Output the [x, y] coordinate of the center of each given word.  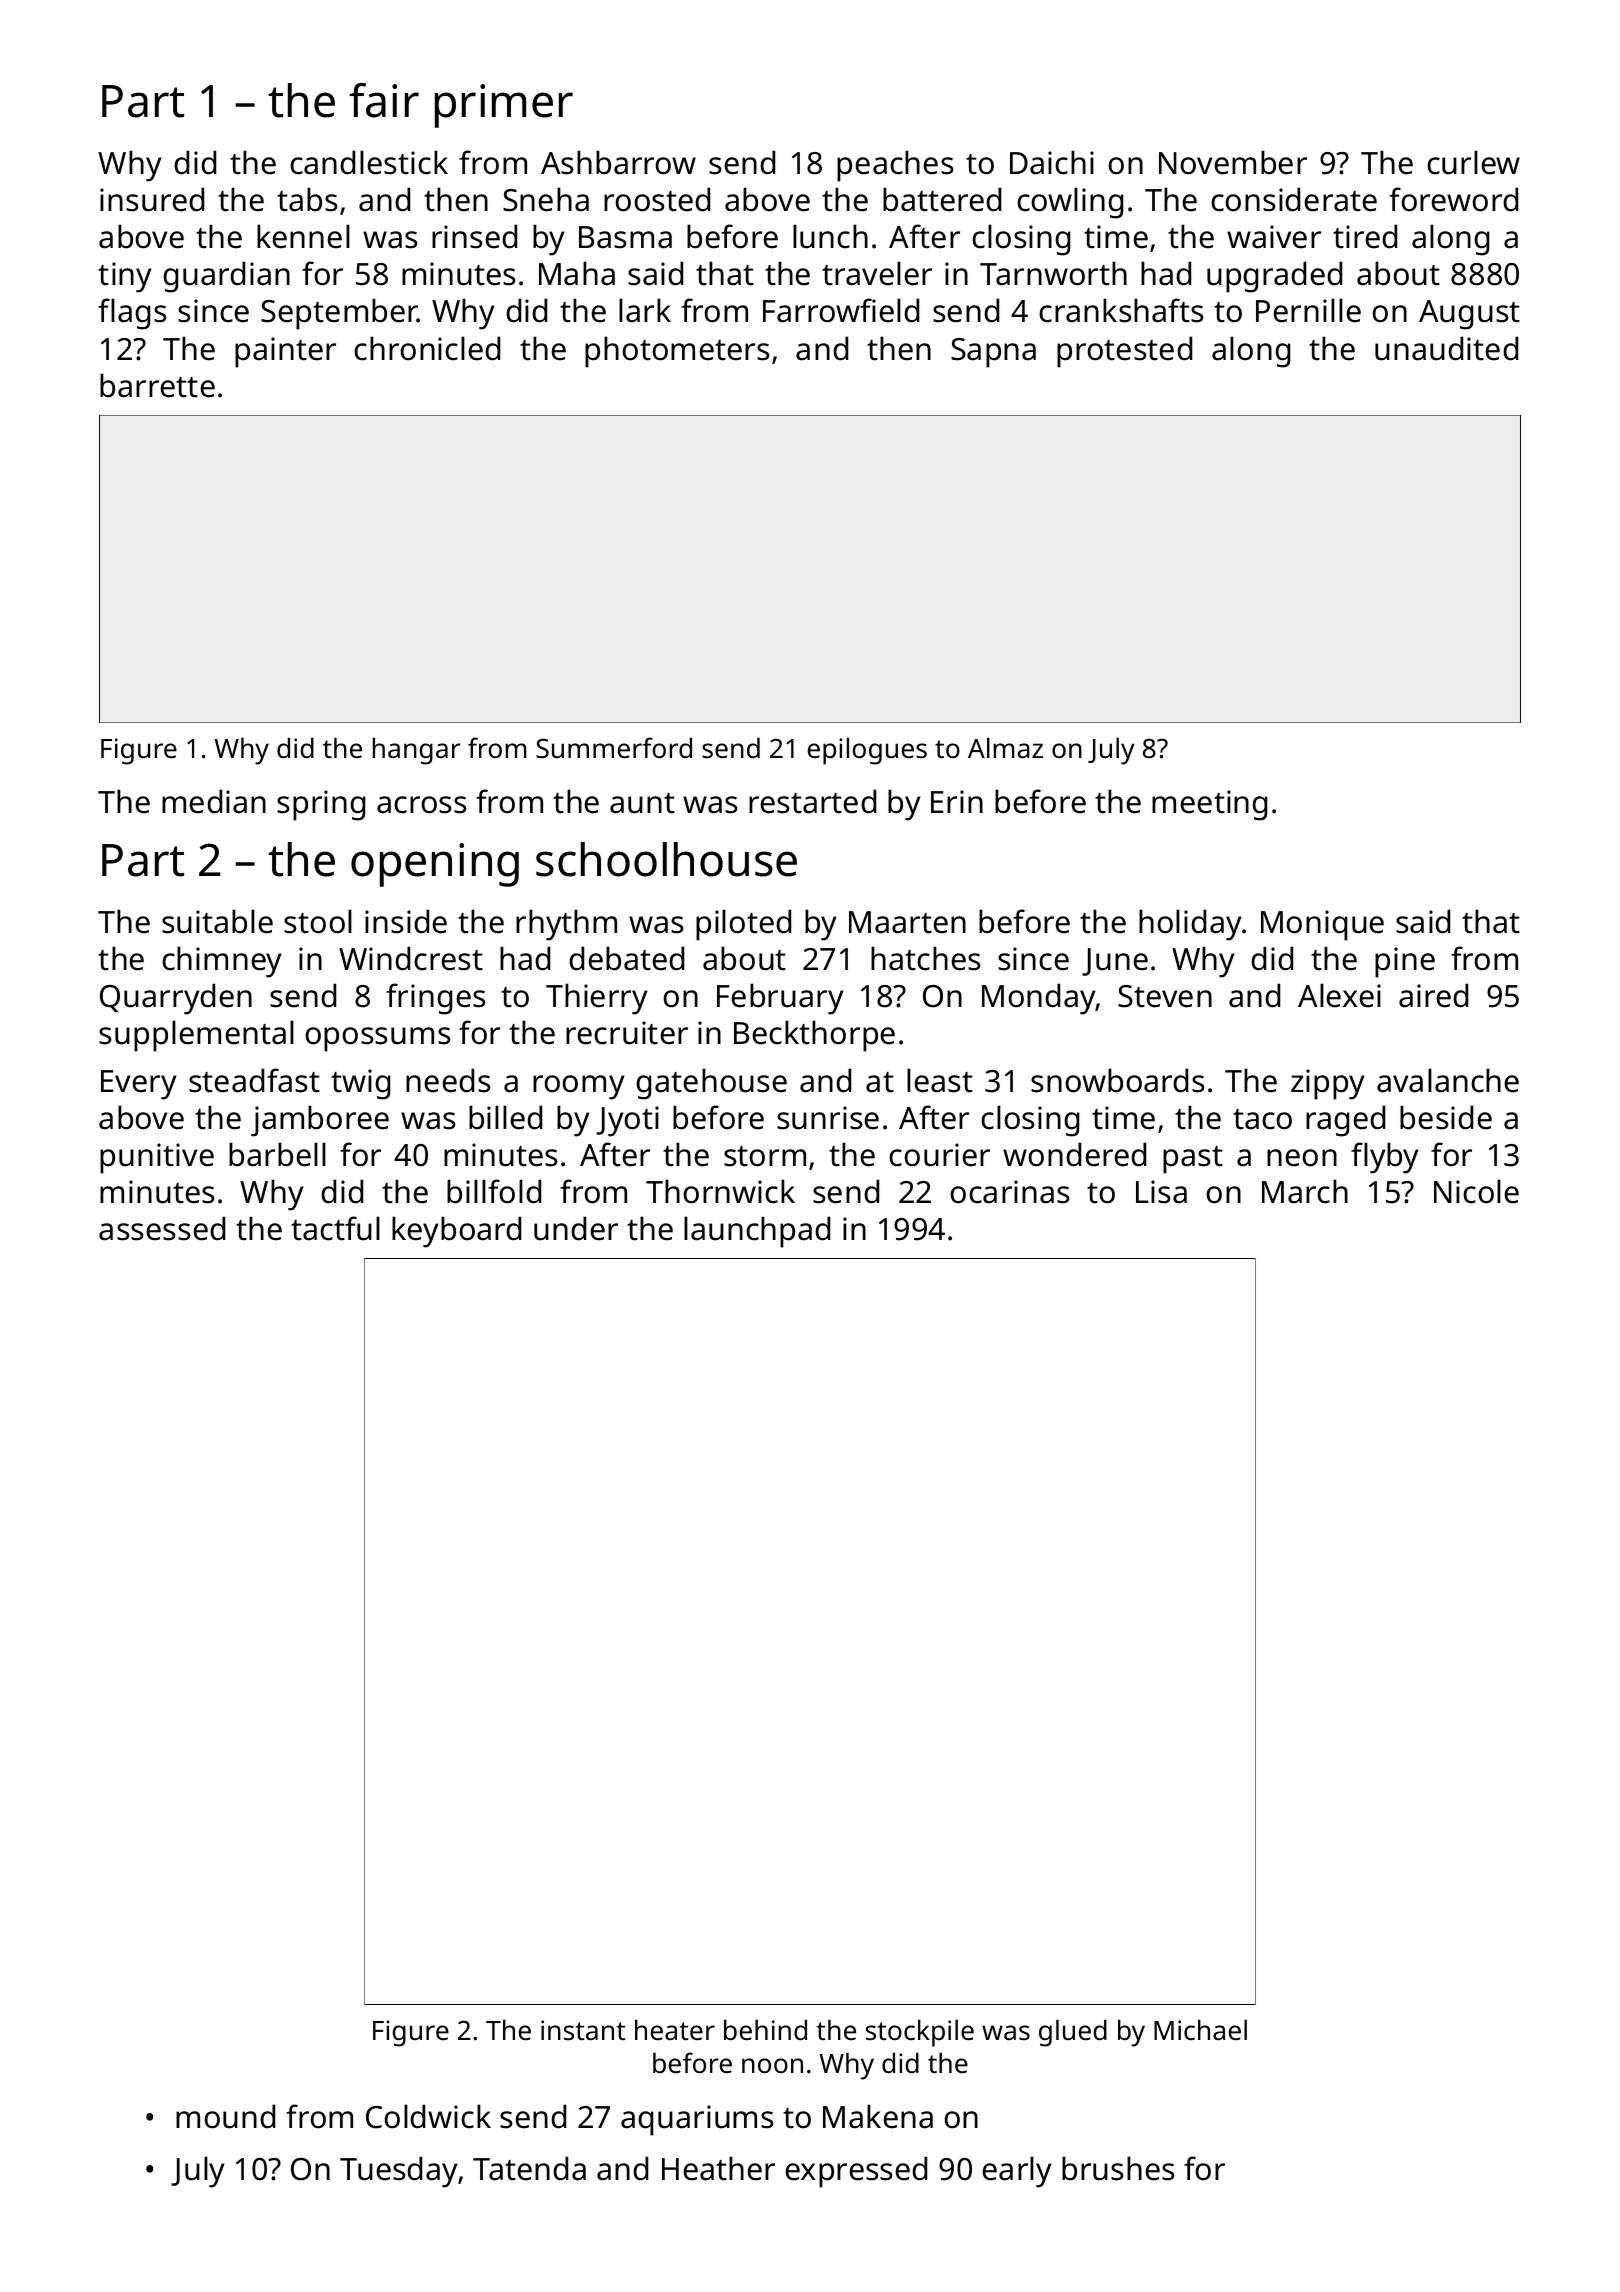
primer [504, 106]
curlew [1473, 162]
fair [384, 100]
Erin [957, 801]
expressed [856, 2172]
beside [1446, 1117]
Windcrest [411, 958]
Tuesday [399, 2172]
